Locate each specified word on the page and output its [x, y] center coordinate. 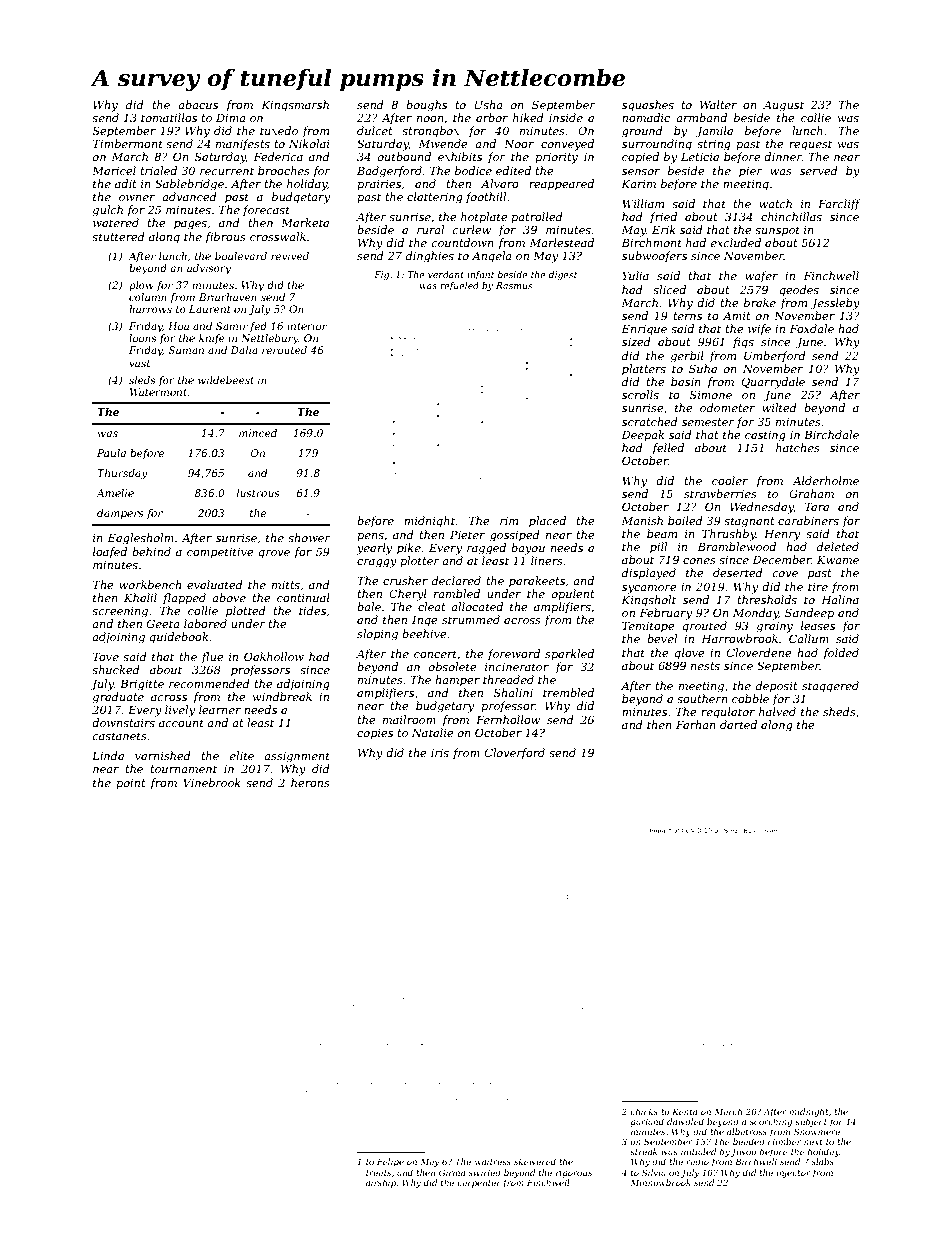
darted [738, 724]
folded [841, 654]
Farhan [696, 724]
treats [378, 1173]
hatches [798, 447]
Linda [108, 755]
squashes [648, 106]
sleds [142, 380]
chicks [644, 1111]
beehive [424, 633]
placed [547, 522]
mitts [286, 585]
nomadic [646, 117]
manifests [243, 144]
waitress [493, 1162]
